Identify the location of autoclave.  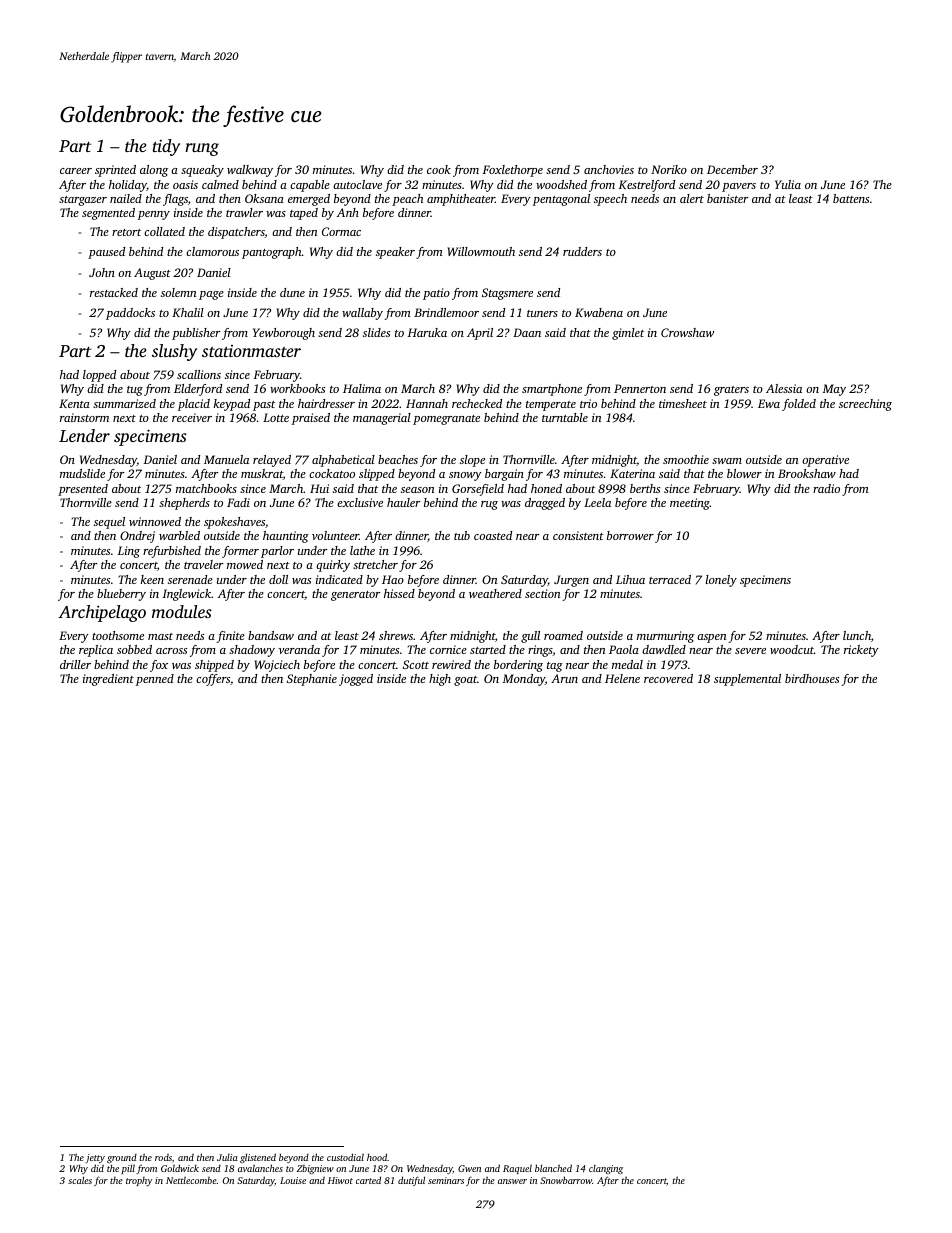
(357, 184).
